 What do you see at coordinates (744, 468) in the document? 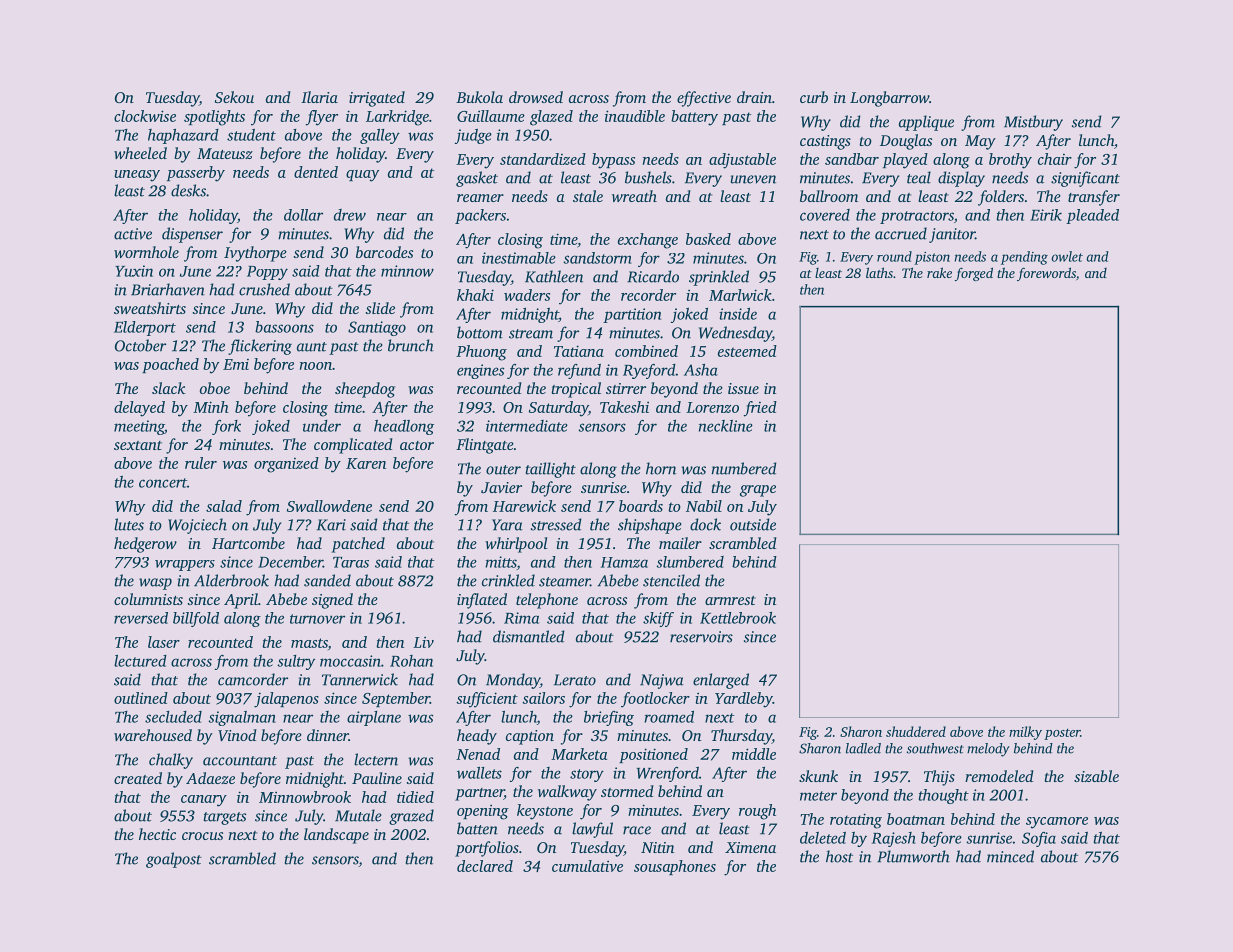
I see `numbered` at bounding box center [744, 468].
